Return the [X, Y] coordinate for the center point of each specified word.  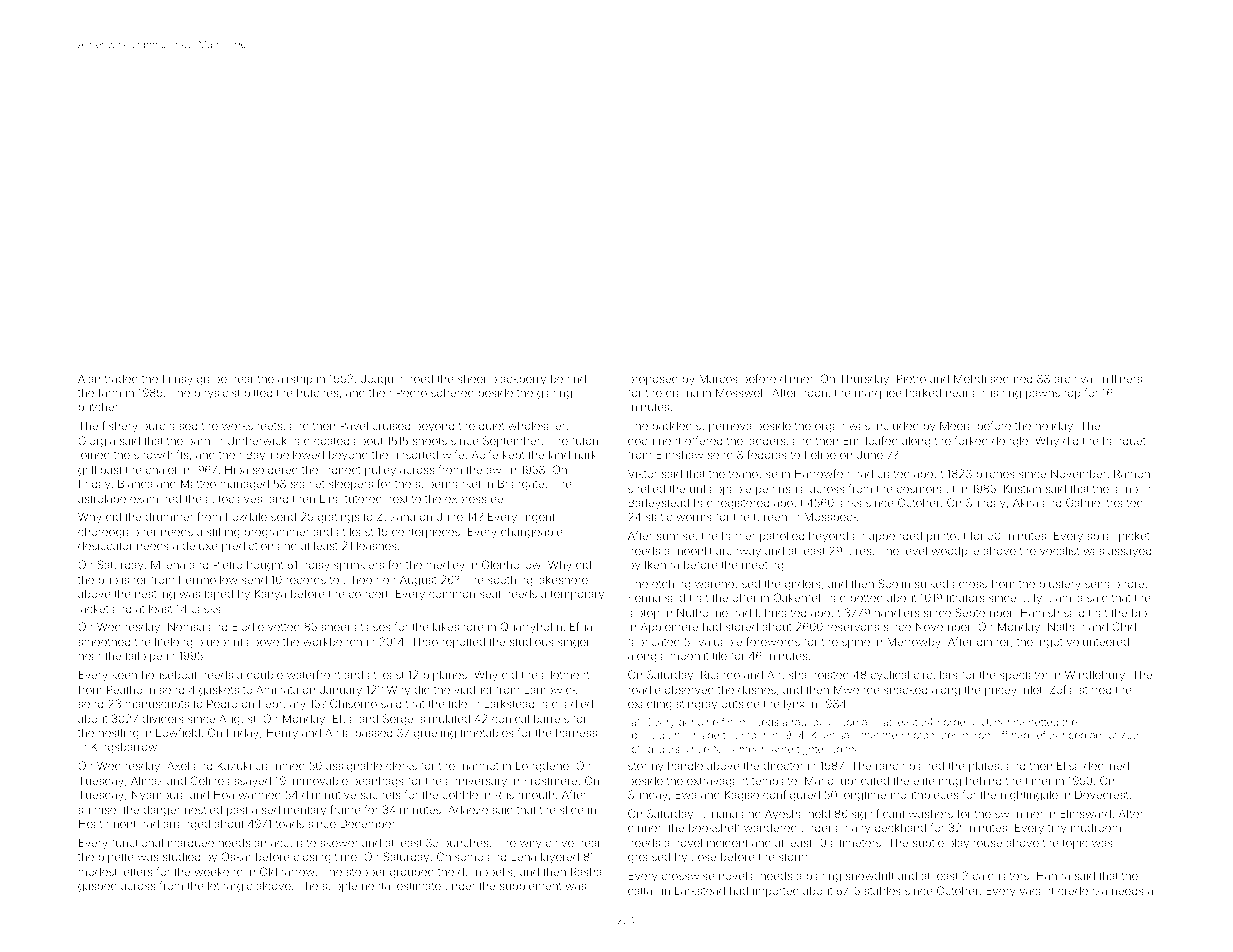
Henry [282, 734]
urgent [538, 518]
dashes [757, 689]
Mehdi [970, 378]
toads [290, 823]
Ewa [685, 794]
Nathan [1066, 626]
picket [1134, 536]
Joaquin [382, 379]
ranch [890, 766]
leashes [377, 545]
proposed [653, 380]
